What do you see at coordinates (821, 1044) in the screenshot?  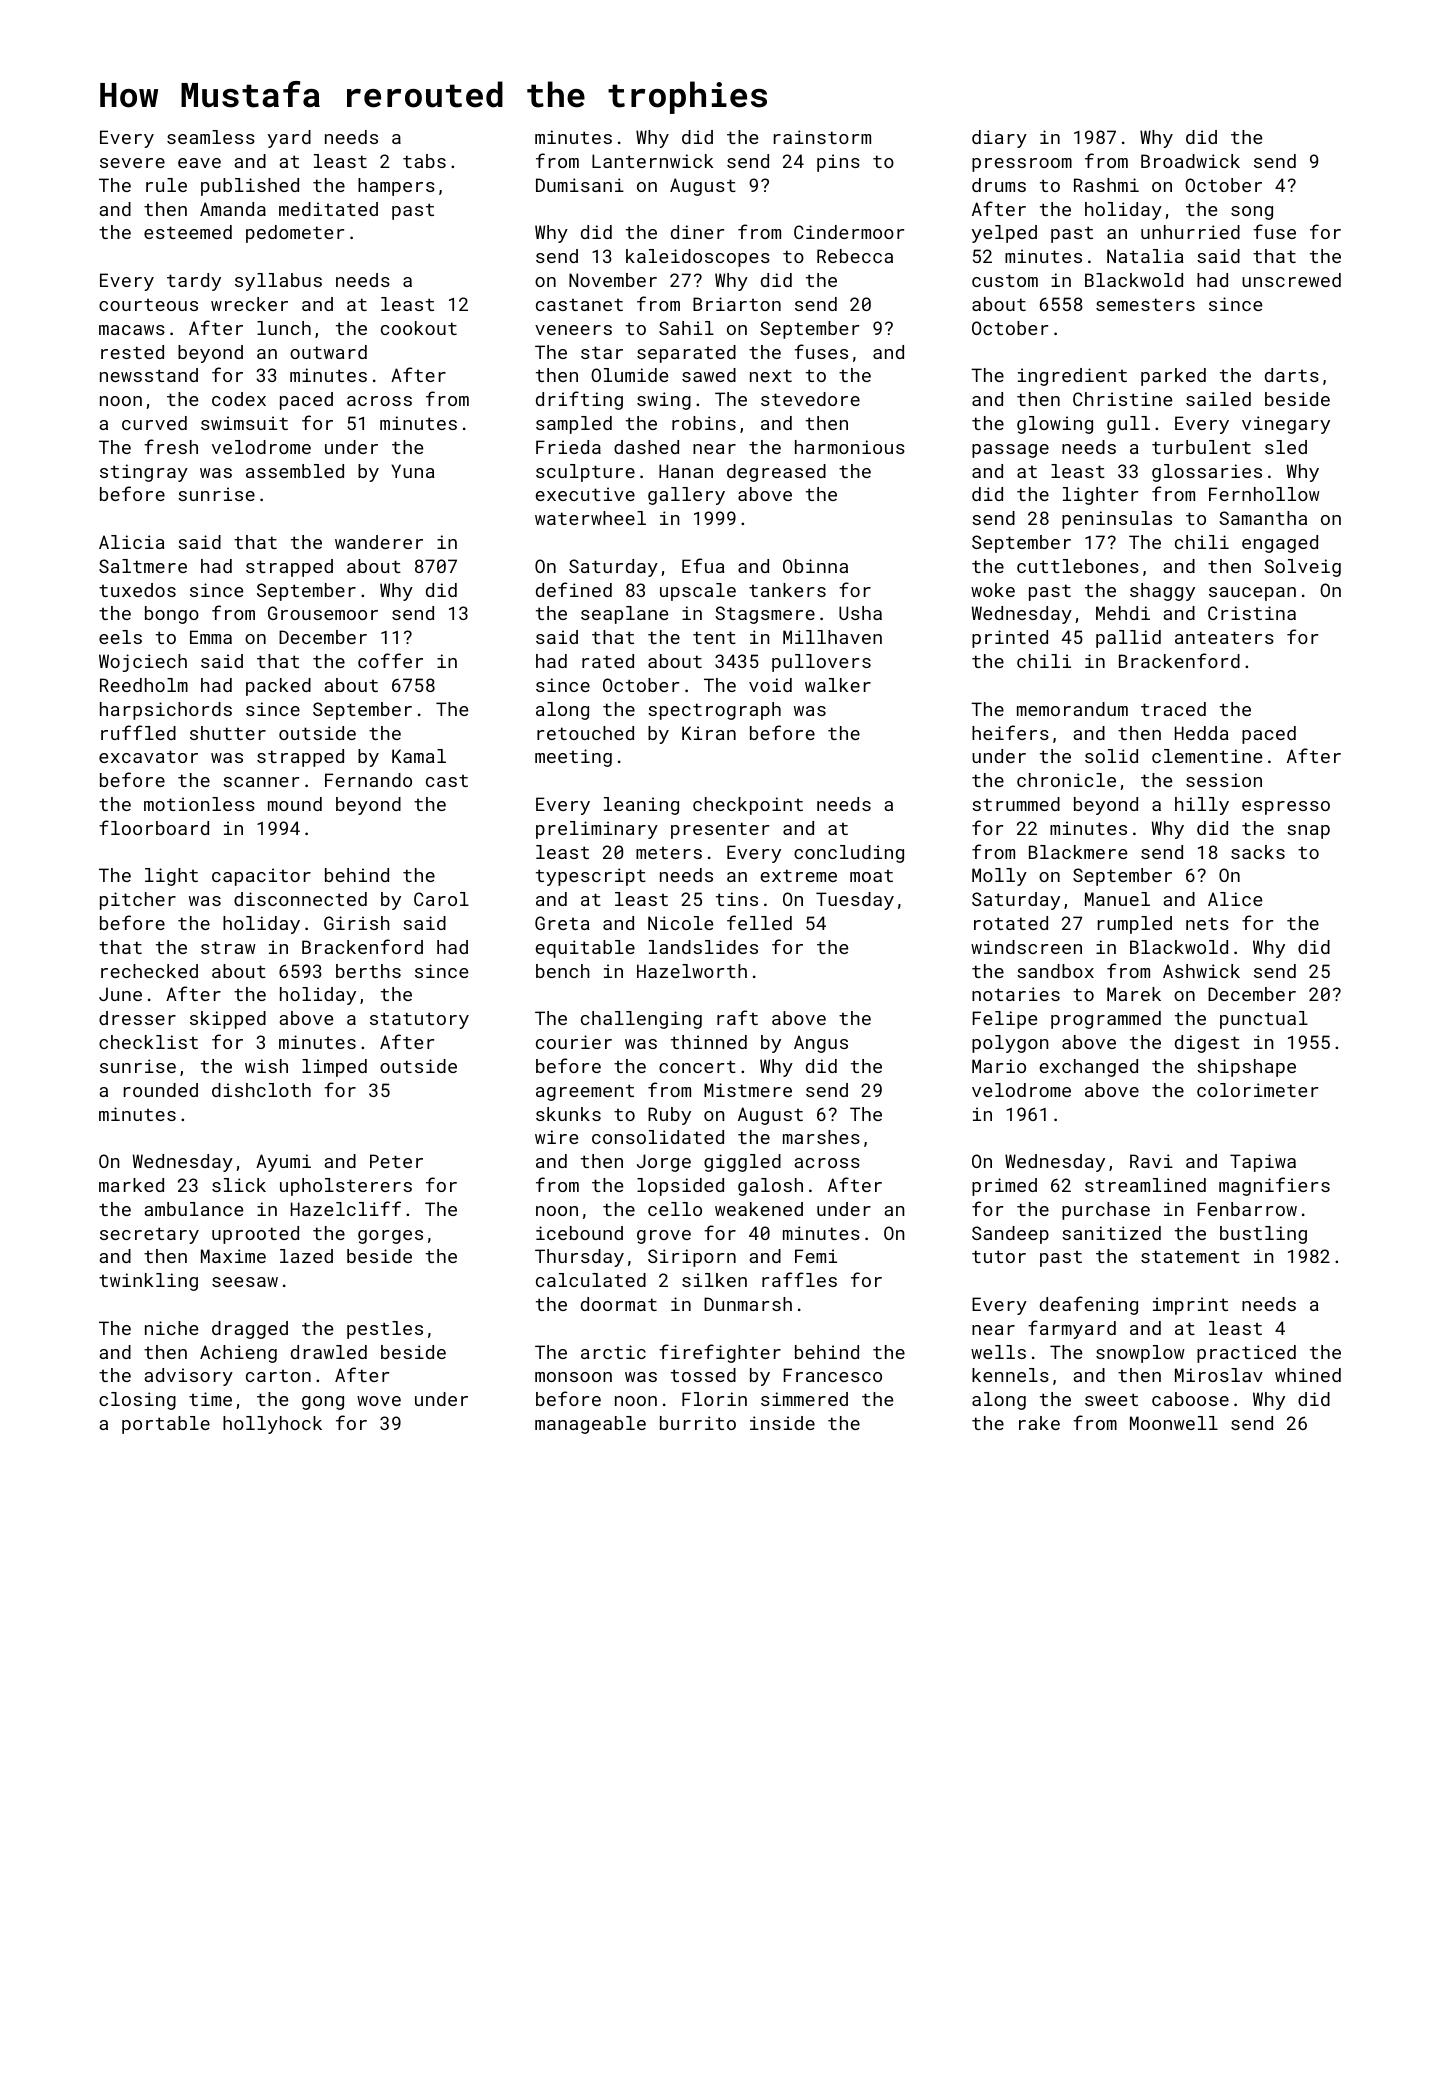 I see `Angus` at bounding box center [821, 1044].
